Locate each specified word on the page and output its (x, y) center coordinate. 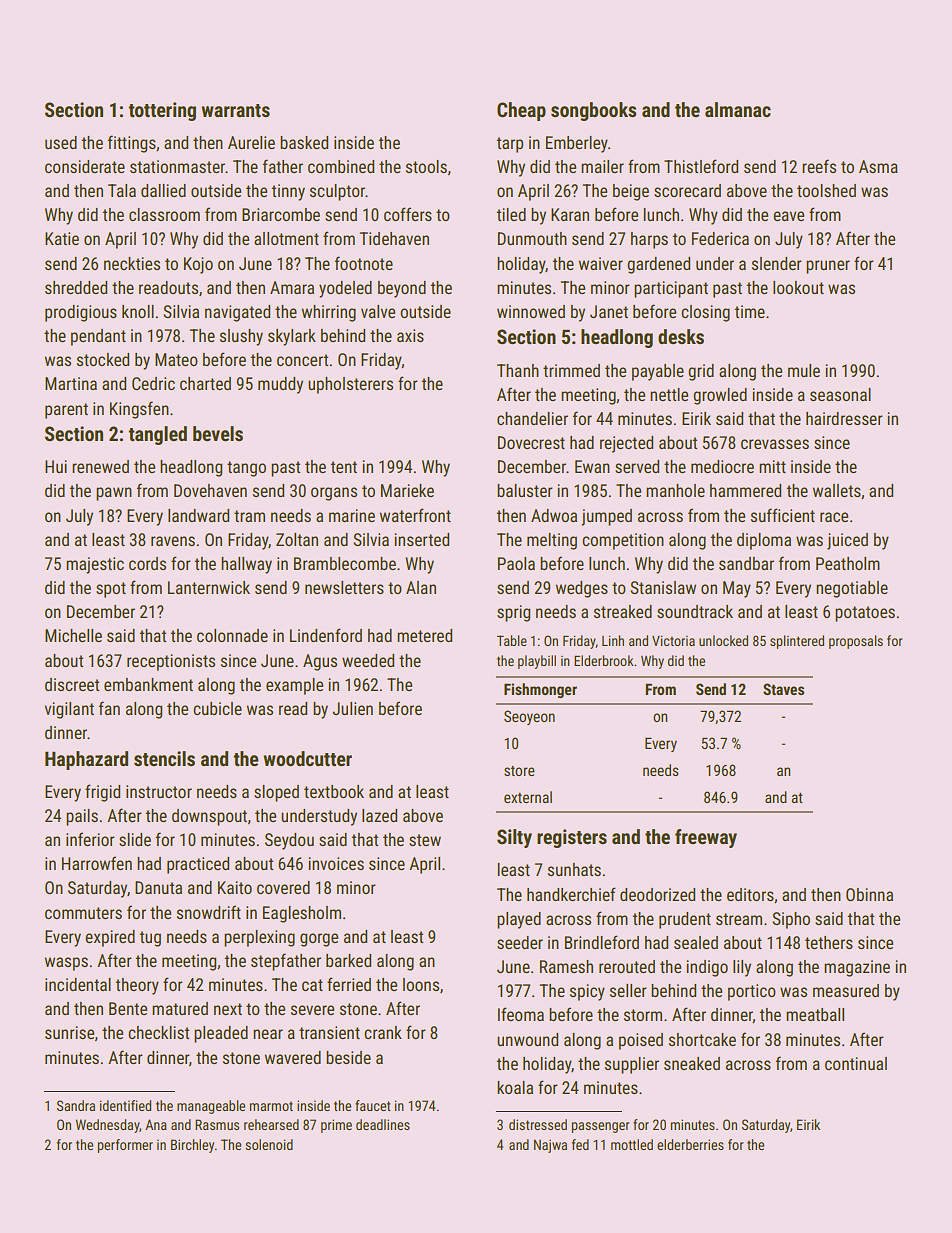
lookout (798, 287)
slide (135, 839)
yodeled (345, 289)
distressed (538, 1124)
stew (425, 840)
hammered (745, 490)
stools (426, 166)
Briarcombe (281, 214)
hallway (246, 565)
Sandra (76, 1105)
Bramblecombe (345, 563)
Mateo (176, 359)
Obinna (869, 894)
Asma (878, 166)
